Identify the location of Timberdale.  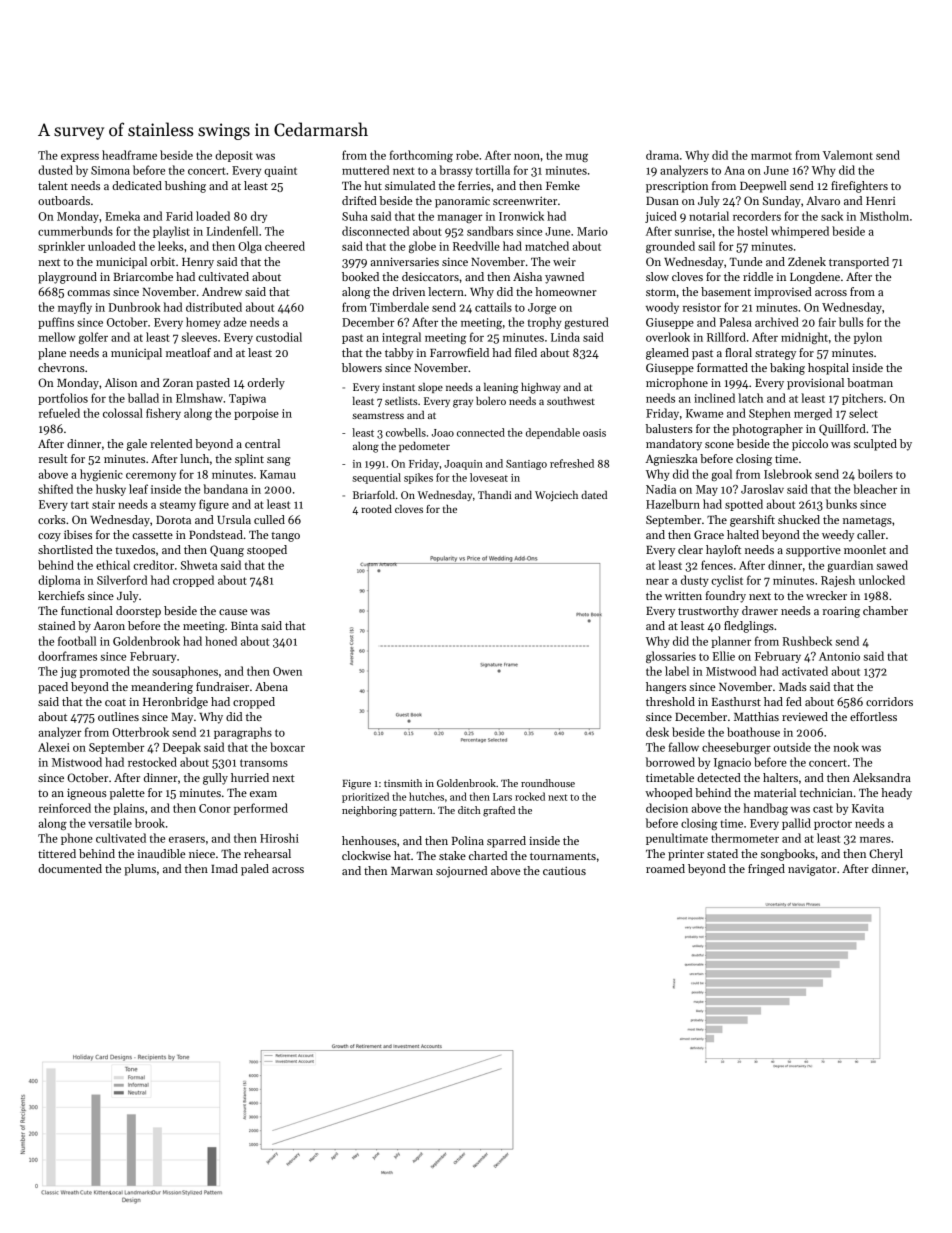
(399, 307).
